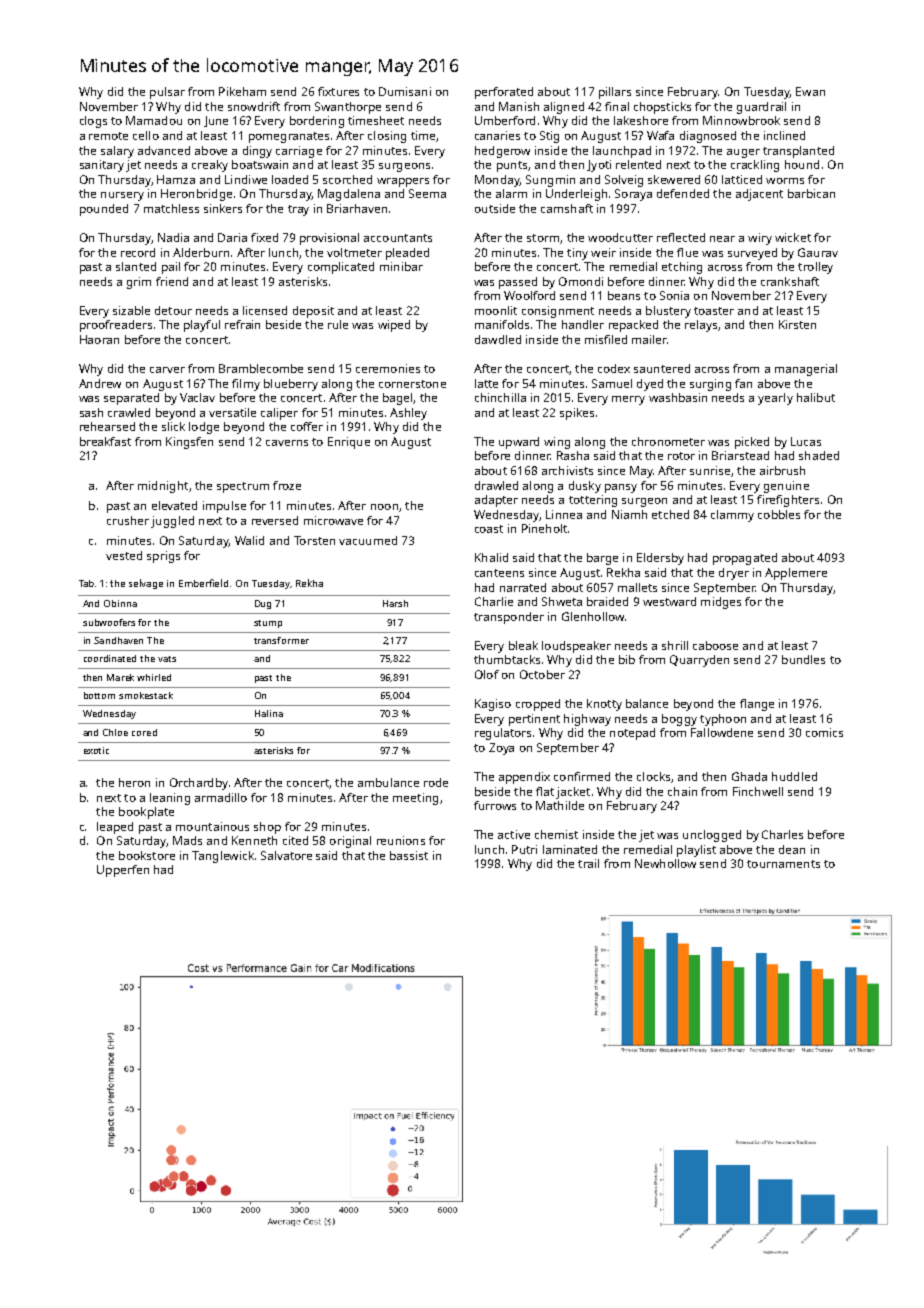 The width and height of the screenshot is (924, 1308). Describe the element at coordinates (612, 383) in the screenshot. I see `Samuel` at that location.
